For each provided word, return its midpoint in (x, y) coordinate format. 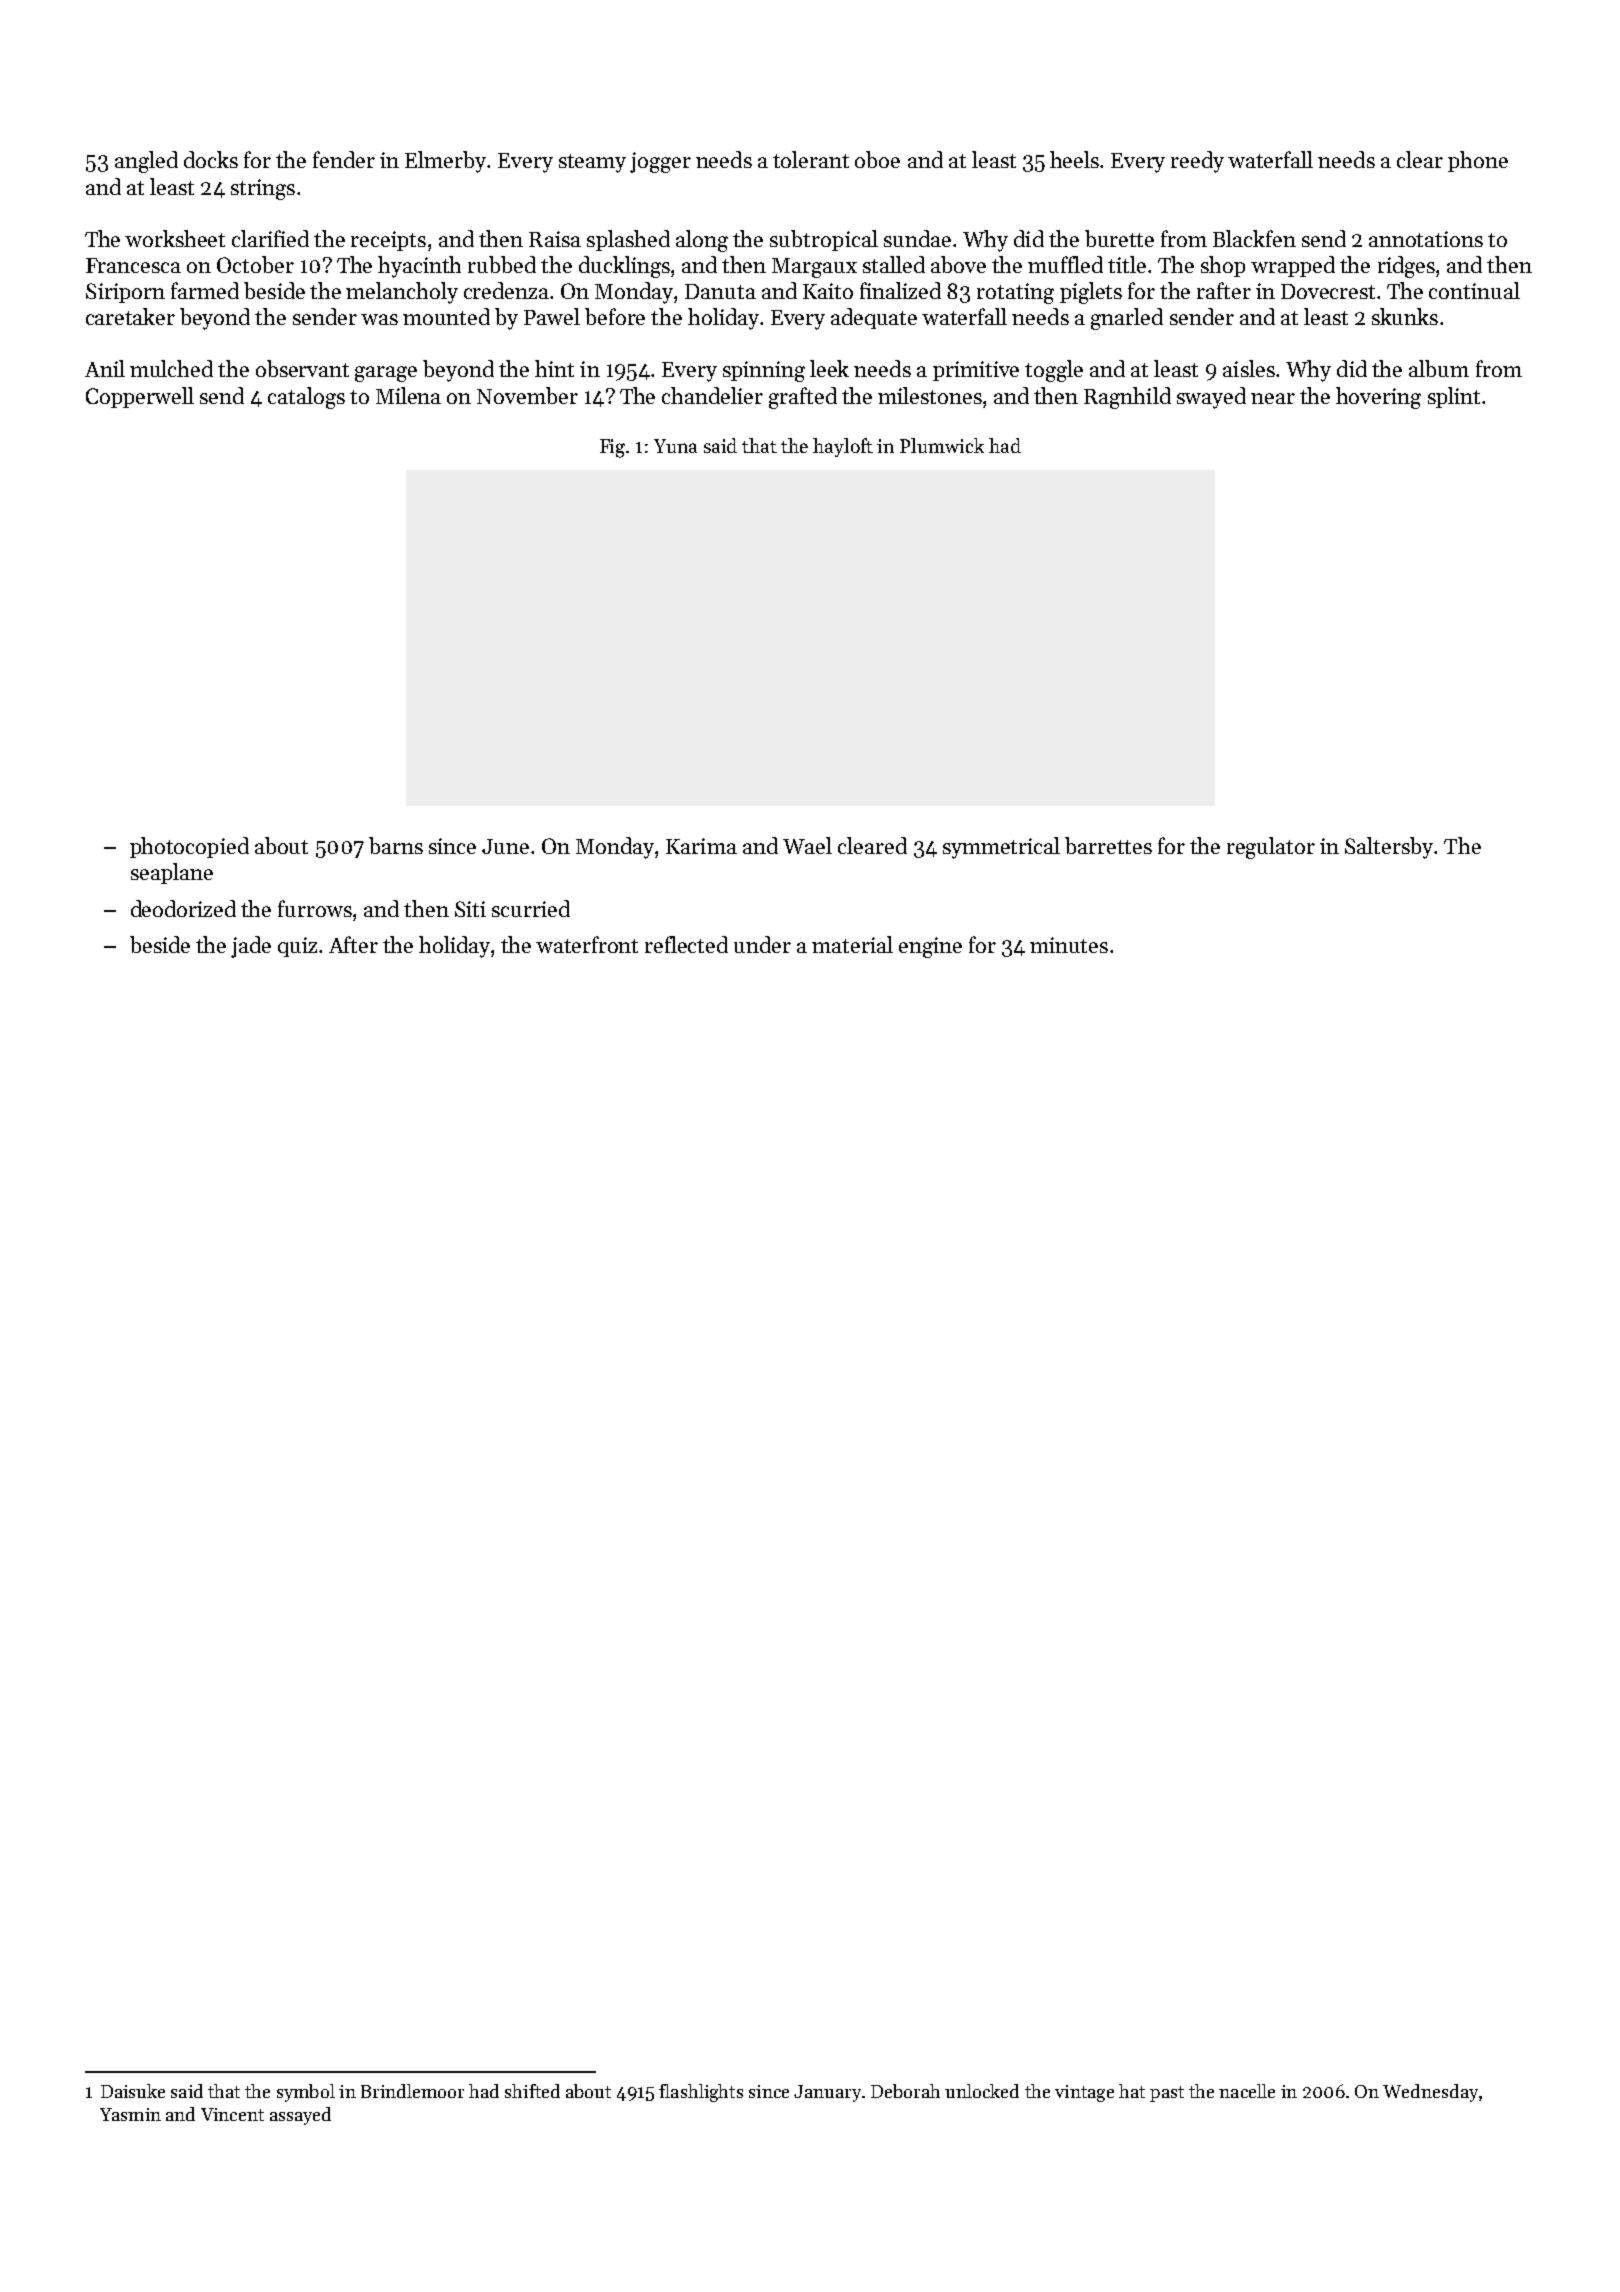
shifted (532, 2091)
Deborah (905, 2091)
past (1167, 2094)
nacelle (1247, 2091)
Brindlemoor (412, 2091)
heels (1074, 159)
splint (1454, 397)
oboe (877, 159)
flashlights (701, 2093)
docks (211, 159)
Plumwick (942, 445)
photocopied (189, 847)
